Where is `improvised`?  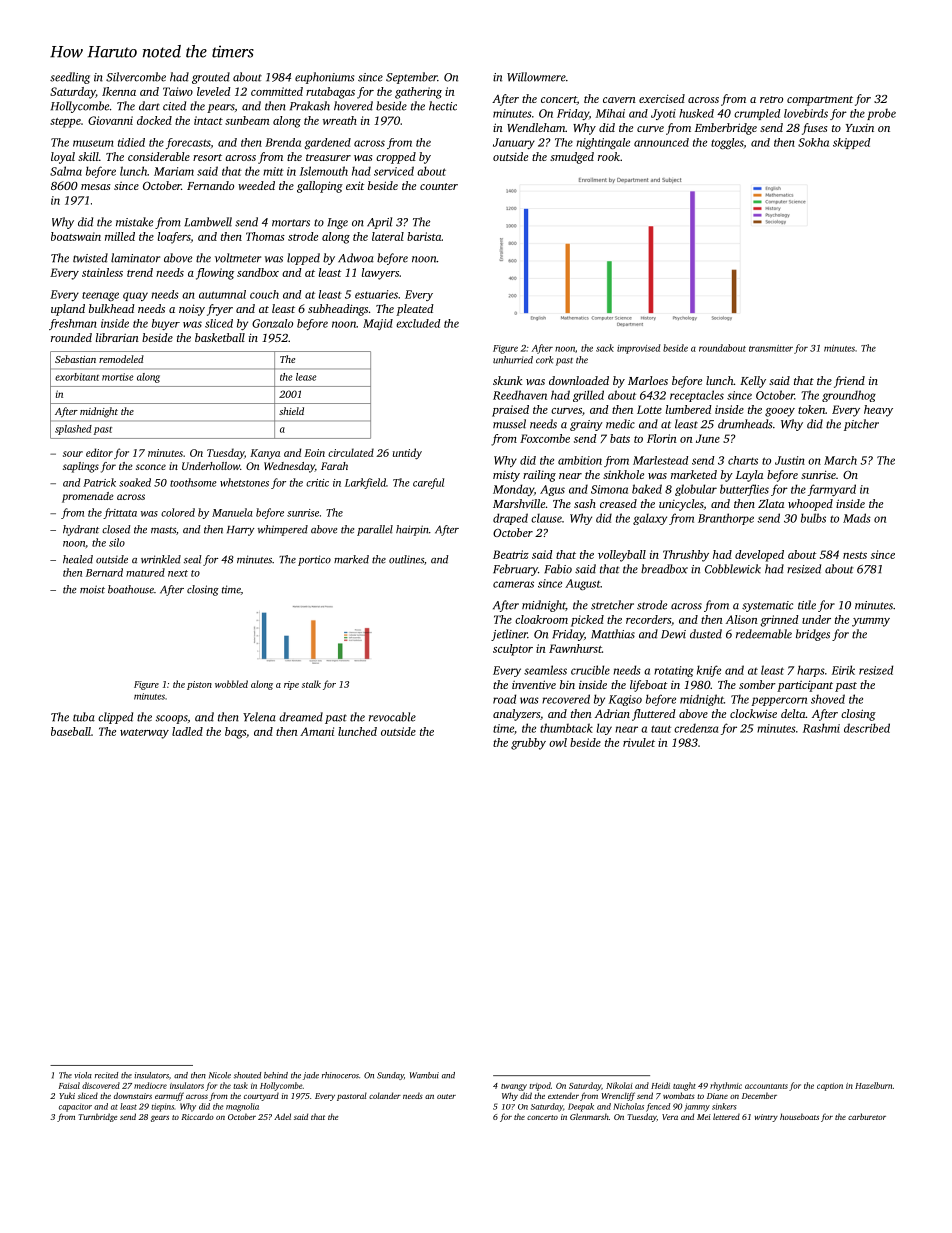 improvised is located at coordinates (639, 349).
